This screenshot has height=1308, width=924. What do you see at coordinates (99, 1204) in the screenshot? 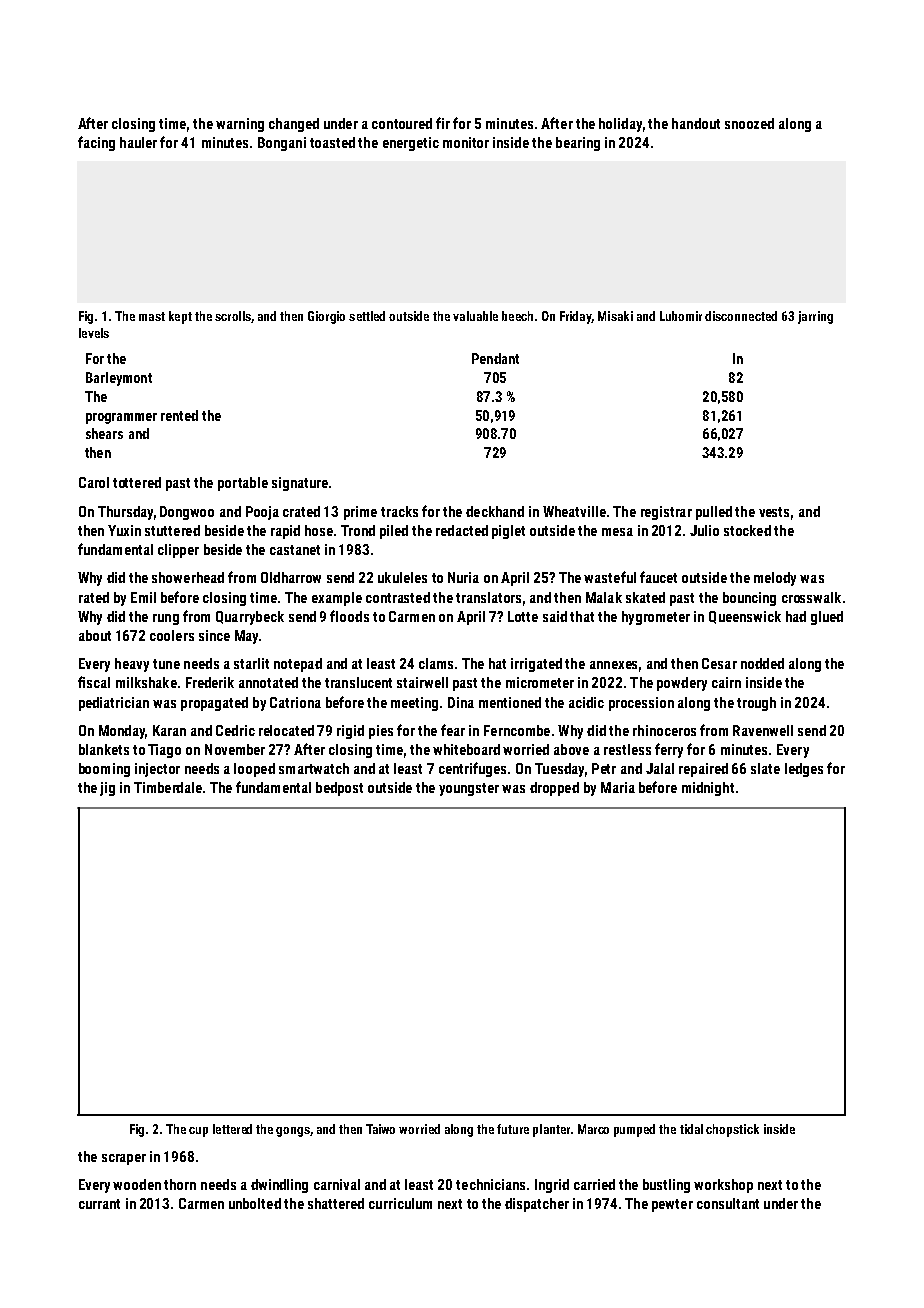
I see `currant` at bounding box center [99, 1204].
